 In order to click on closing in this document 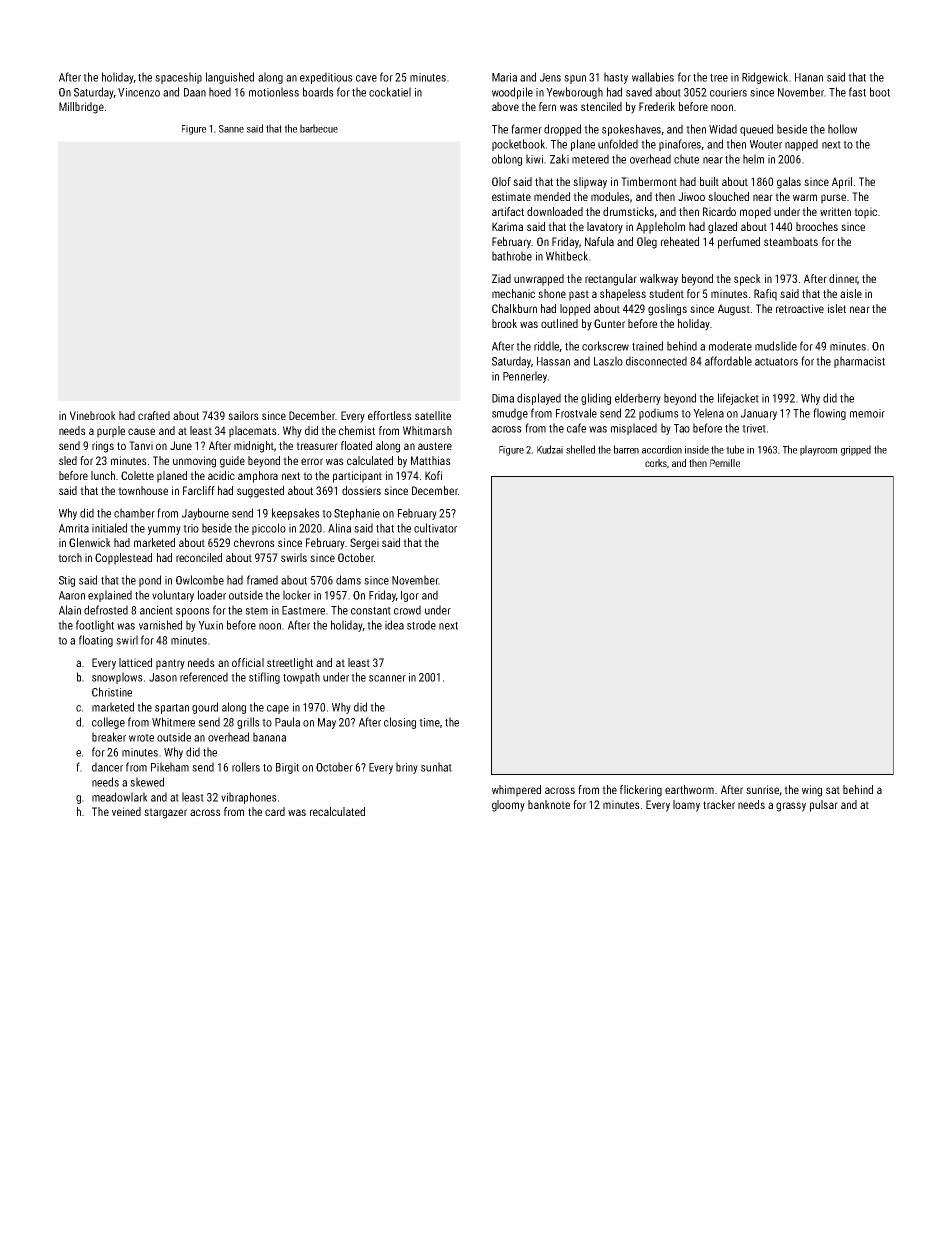, I will do `click(400, 723)`.
